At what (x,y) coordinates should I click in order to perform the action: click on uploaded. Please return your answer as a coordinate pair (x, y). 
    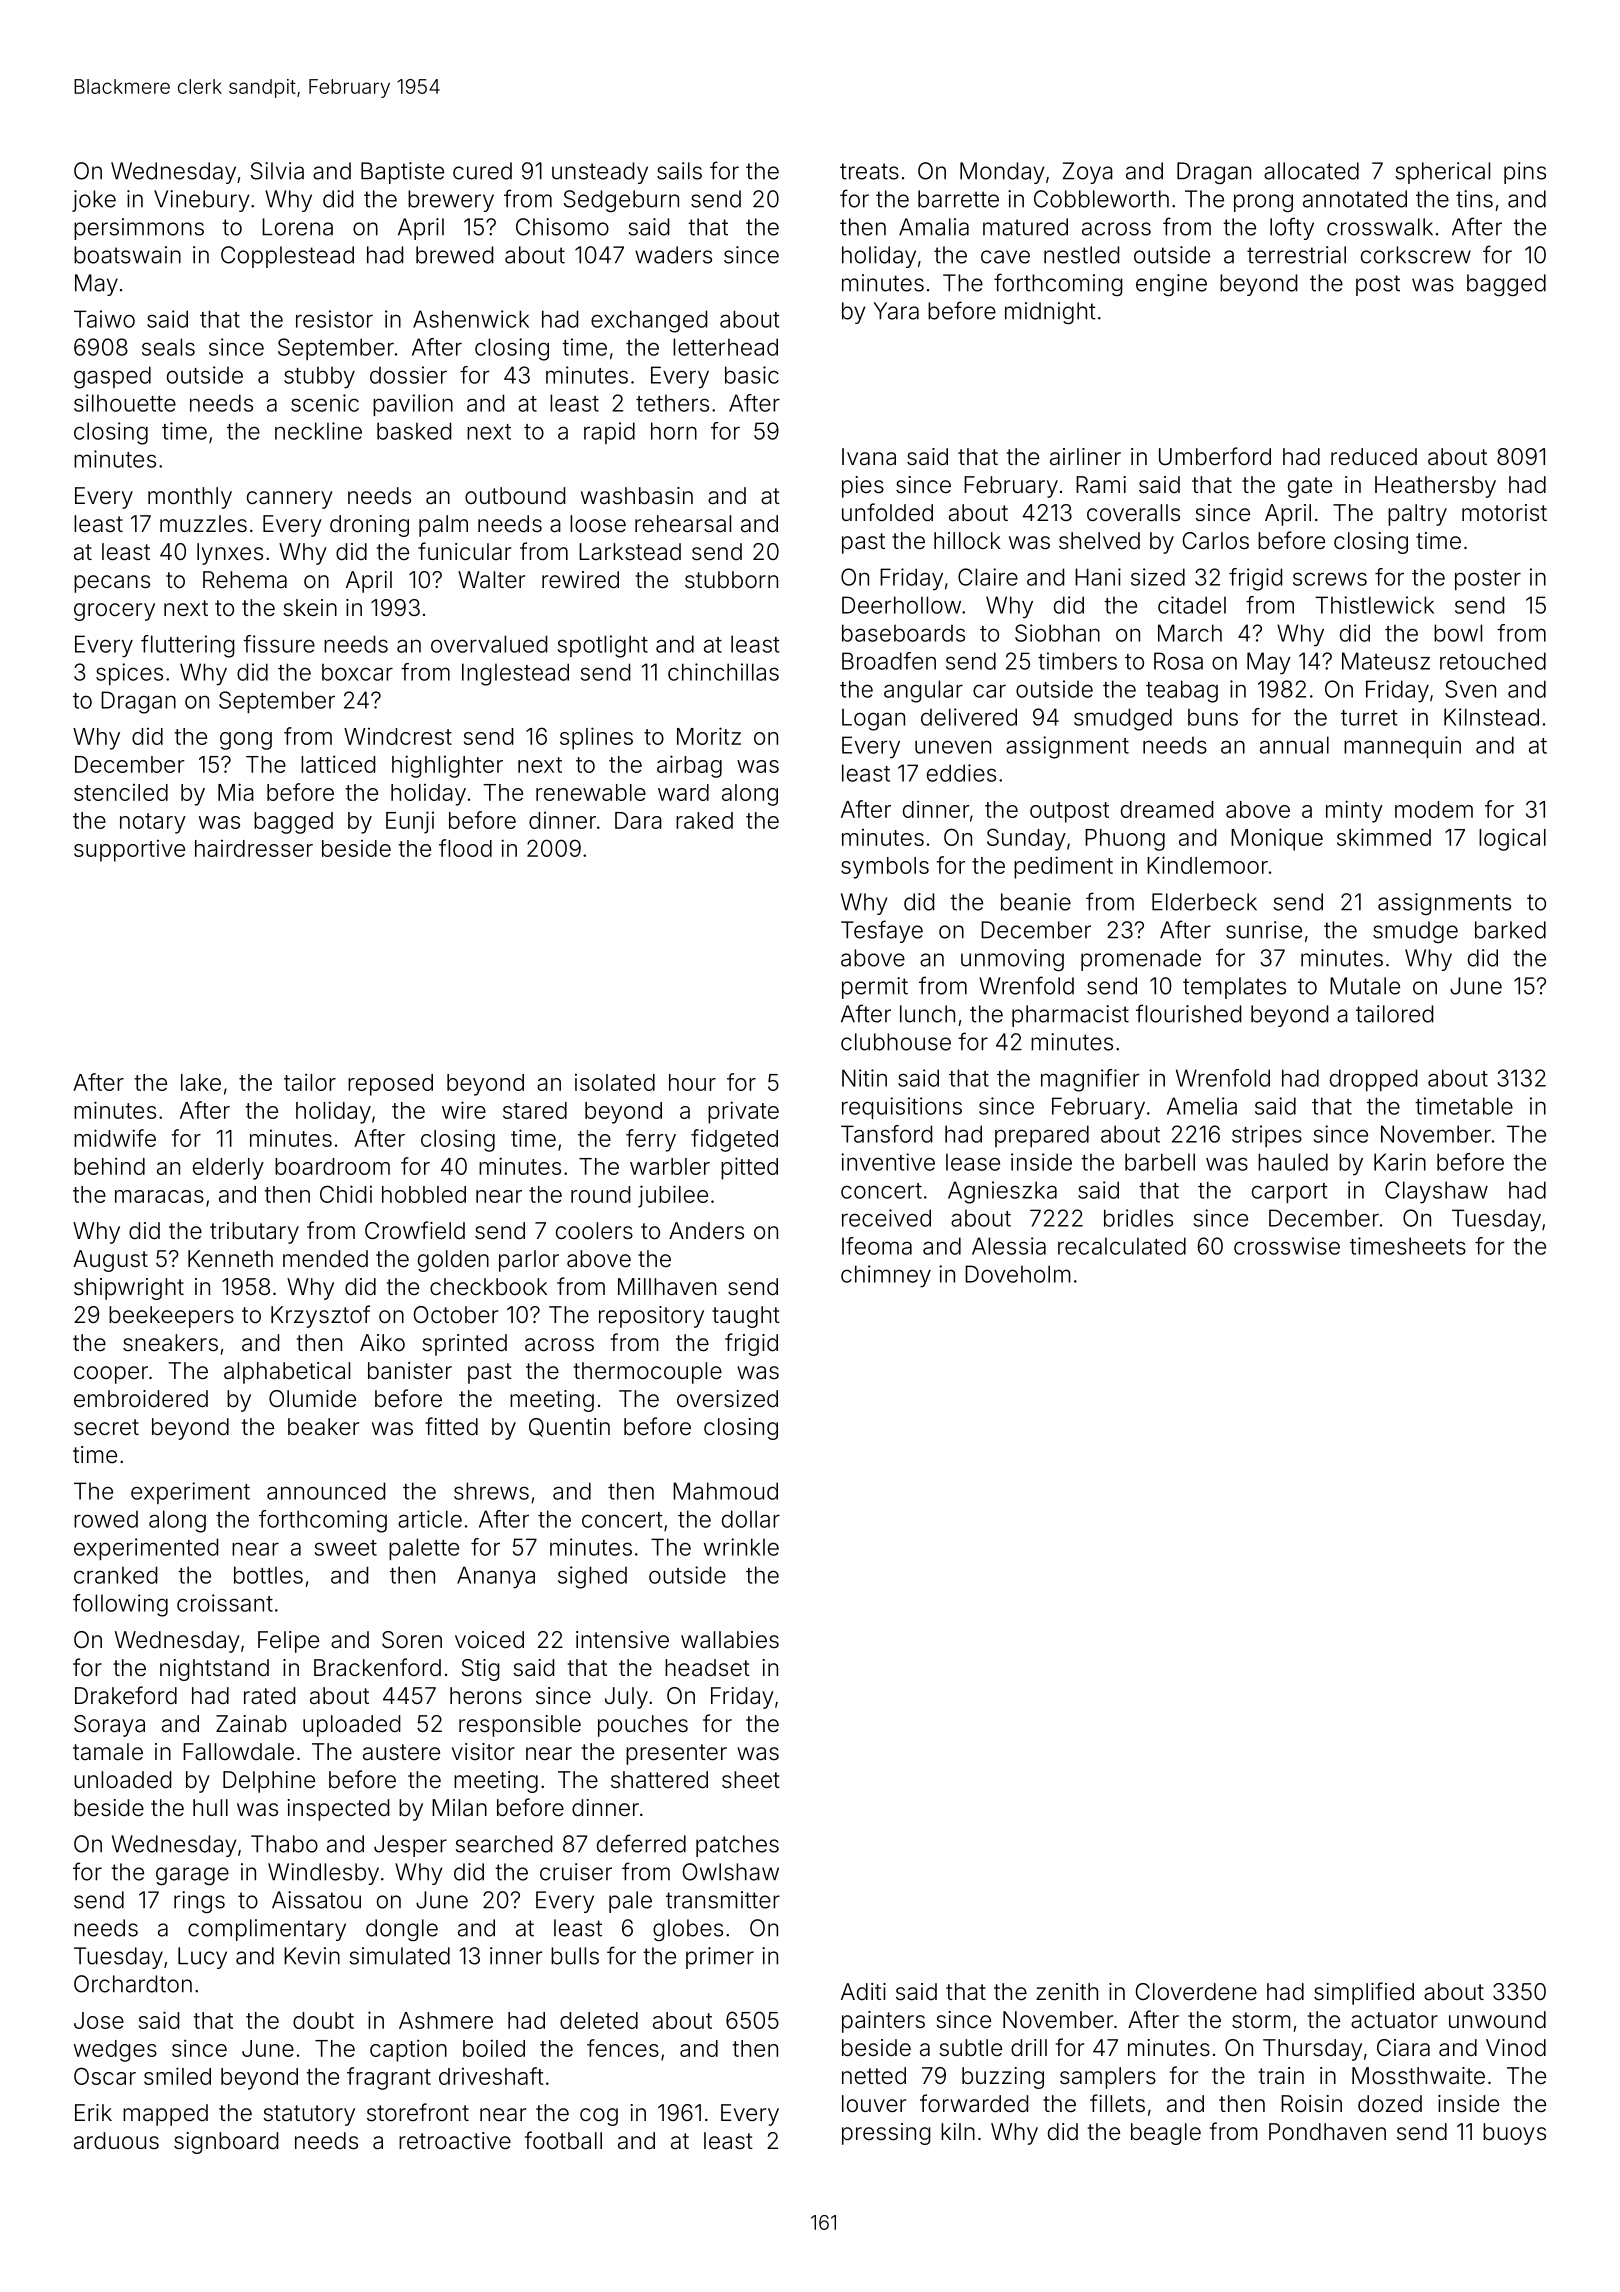
    Looking at the image, I should click on (351, 1726).
